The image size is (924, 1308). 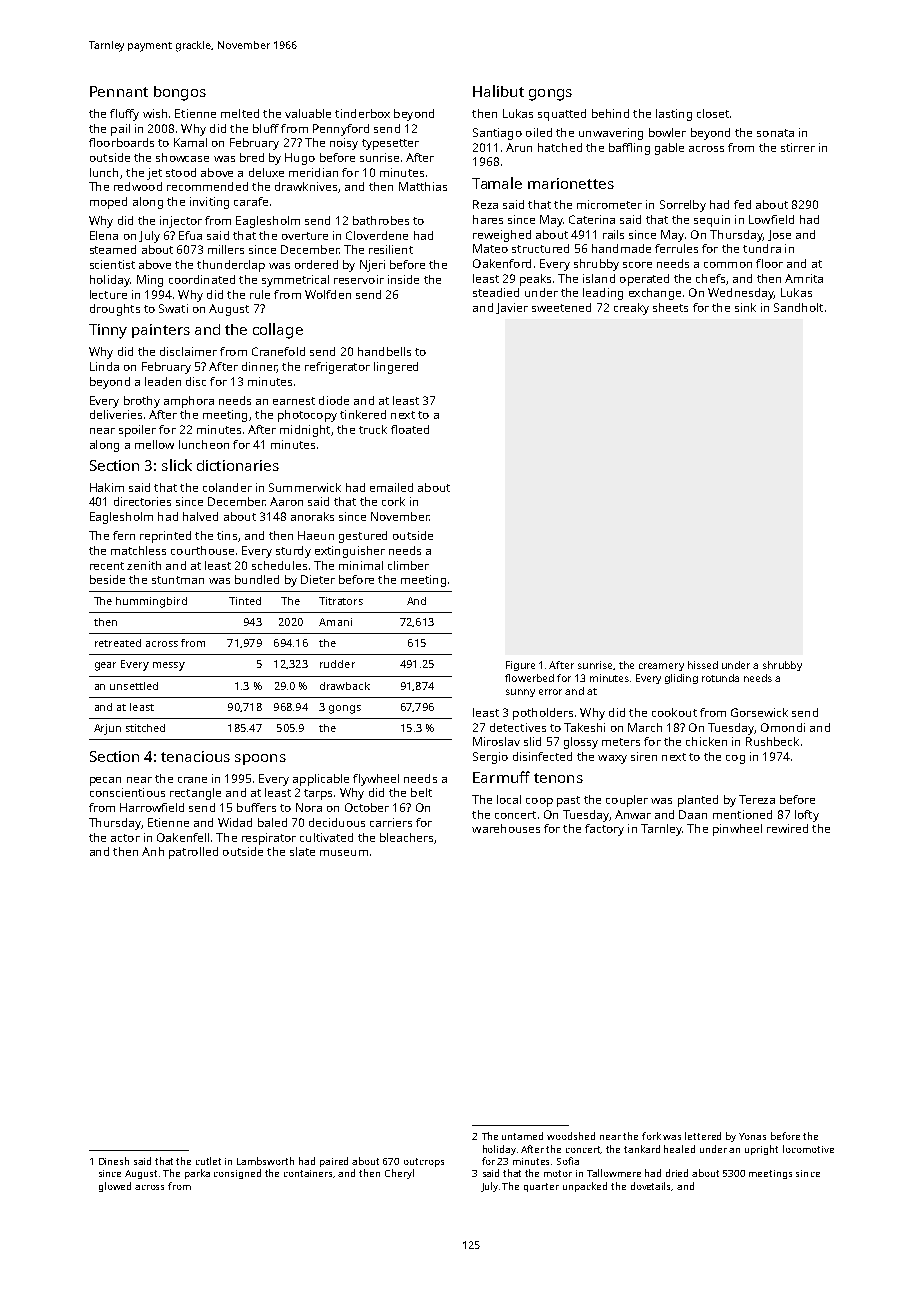 What do you see at coordinates (399, 1174) in the image?
I see `Cheryl` at bounding box center [399, 1174].
